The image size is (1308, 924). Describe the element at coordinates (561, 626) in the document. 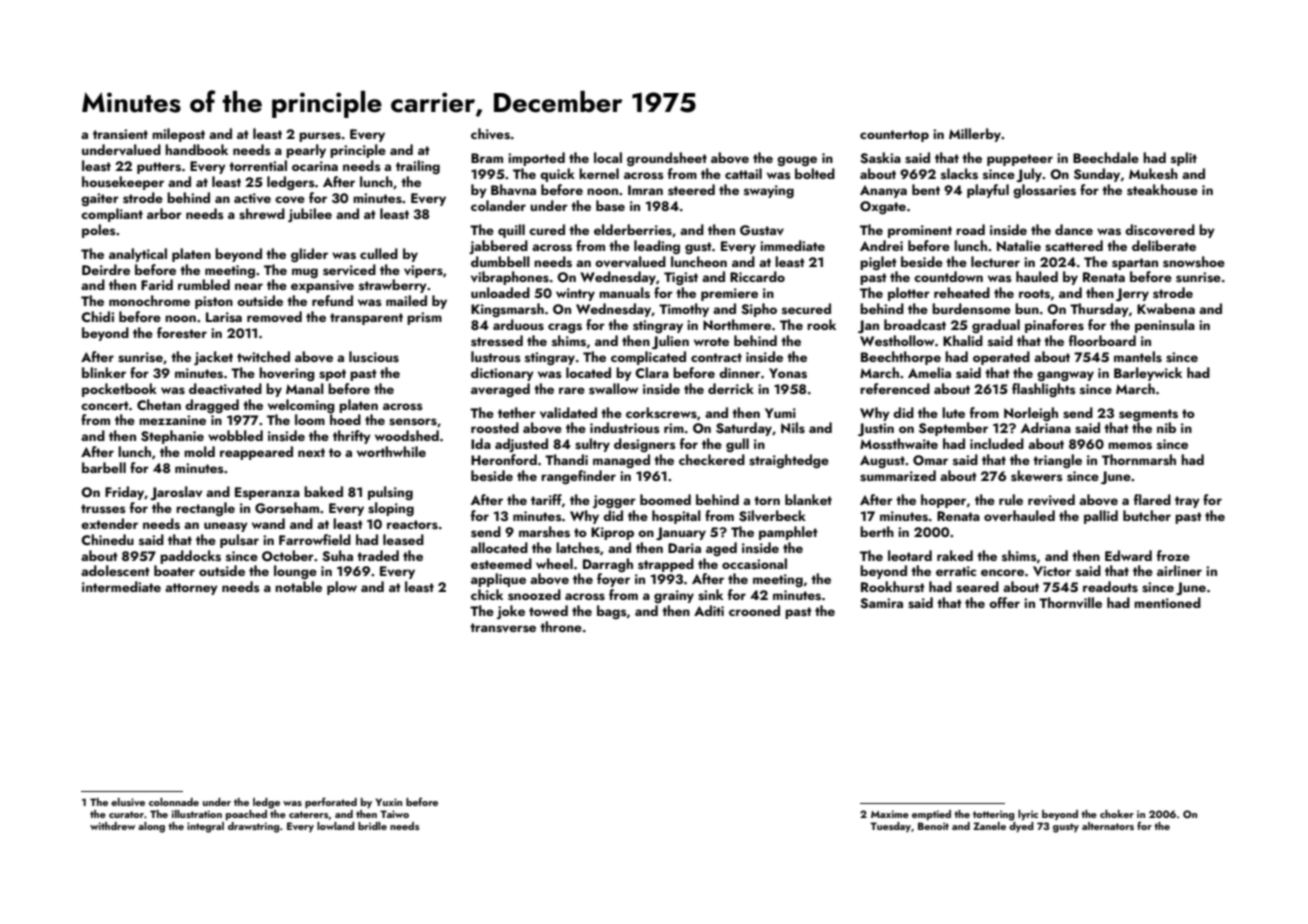

I see `throne` at that location.
